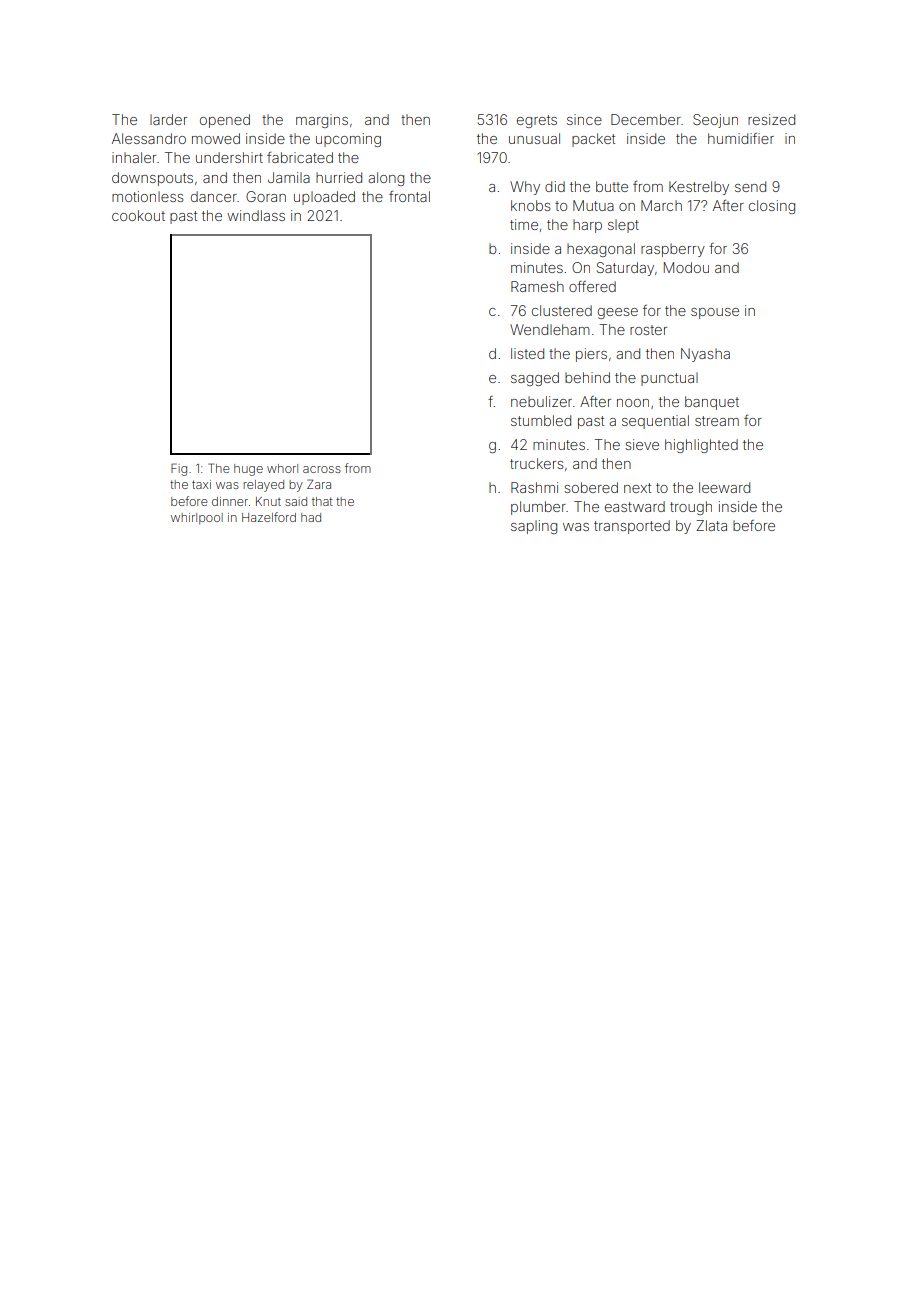 The height and width of the page is (1316, 908). Describe the element at coordinates (179, 469) in the page. I see `Fig` at that location.
